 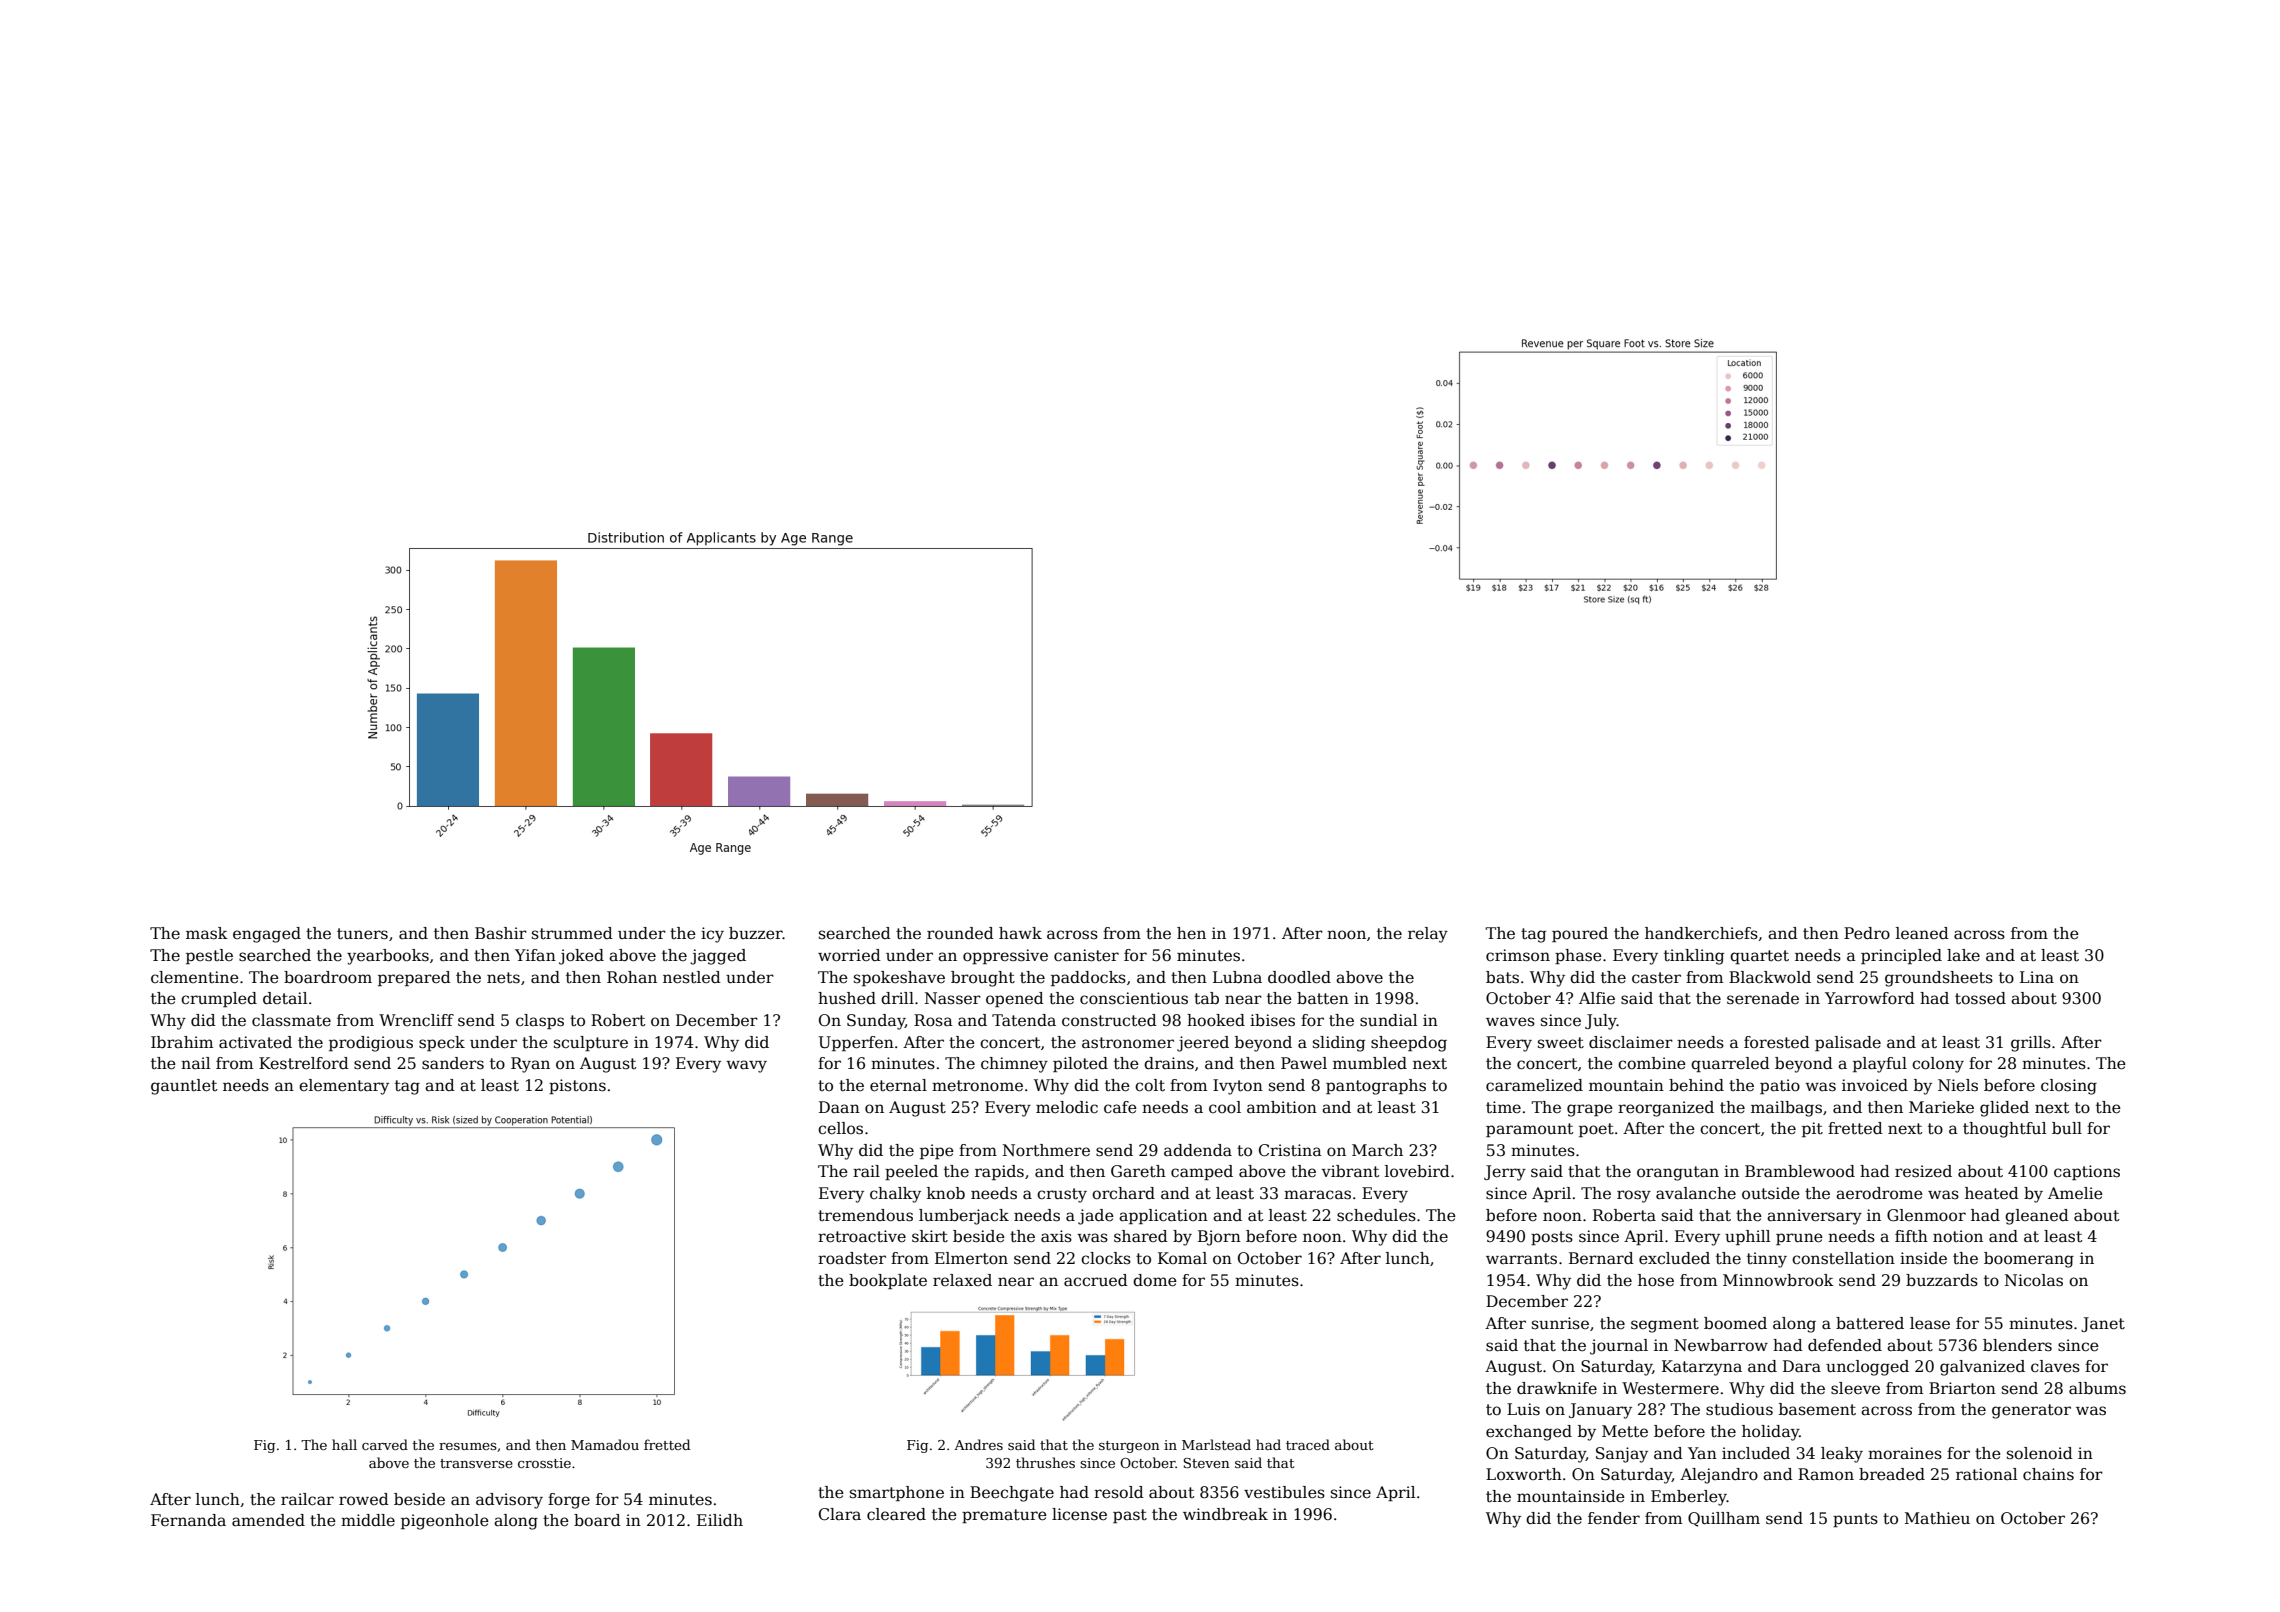 What do you see at coordinates (1619, 1347) in the document?
I see `journal` at bounding box center [1619, 1347].
